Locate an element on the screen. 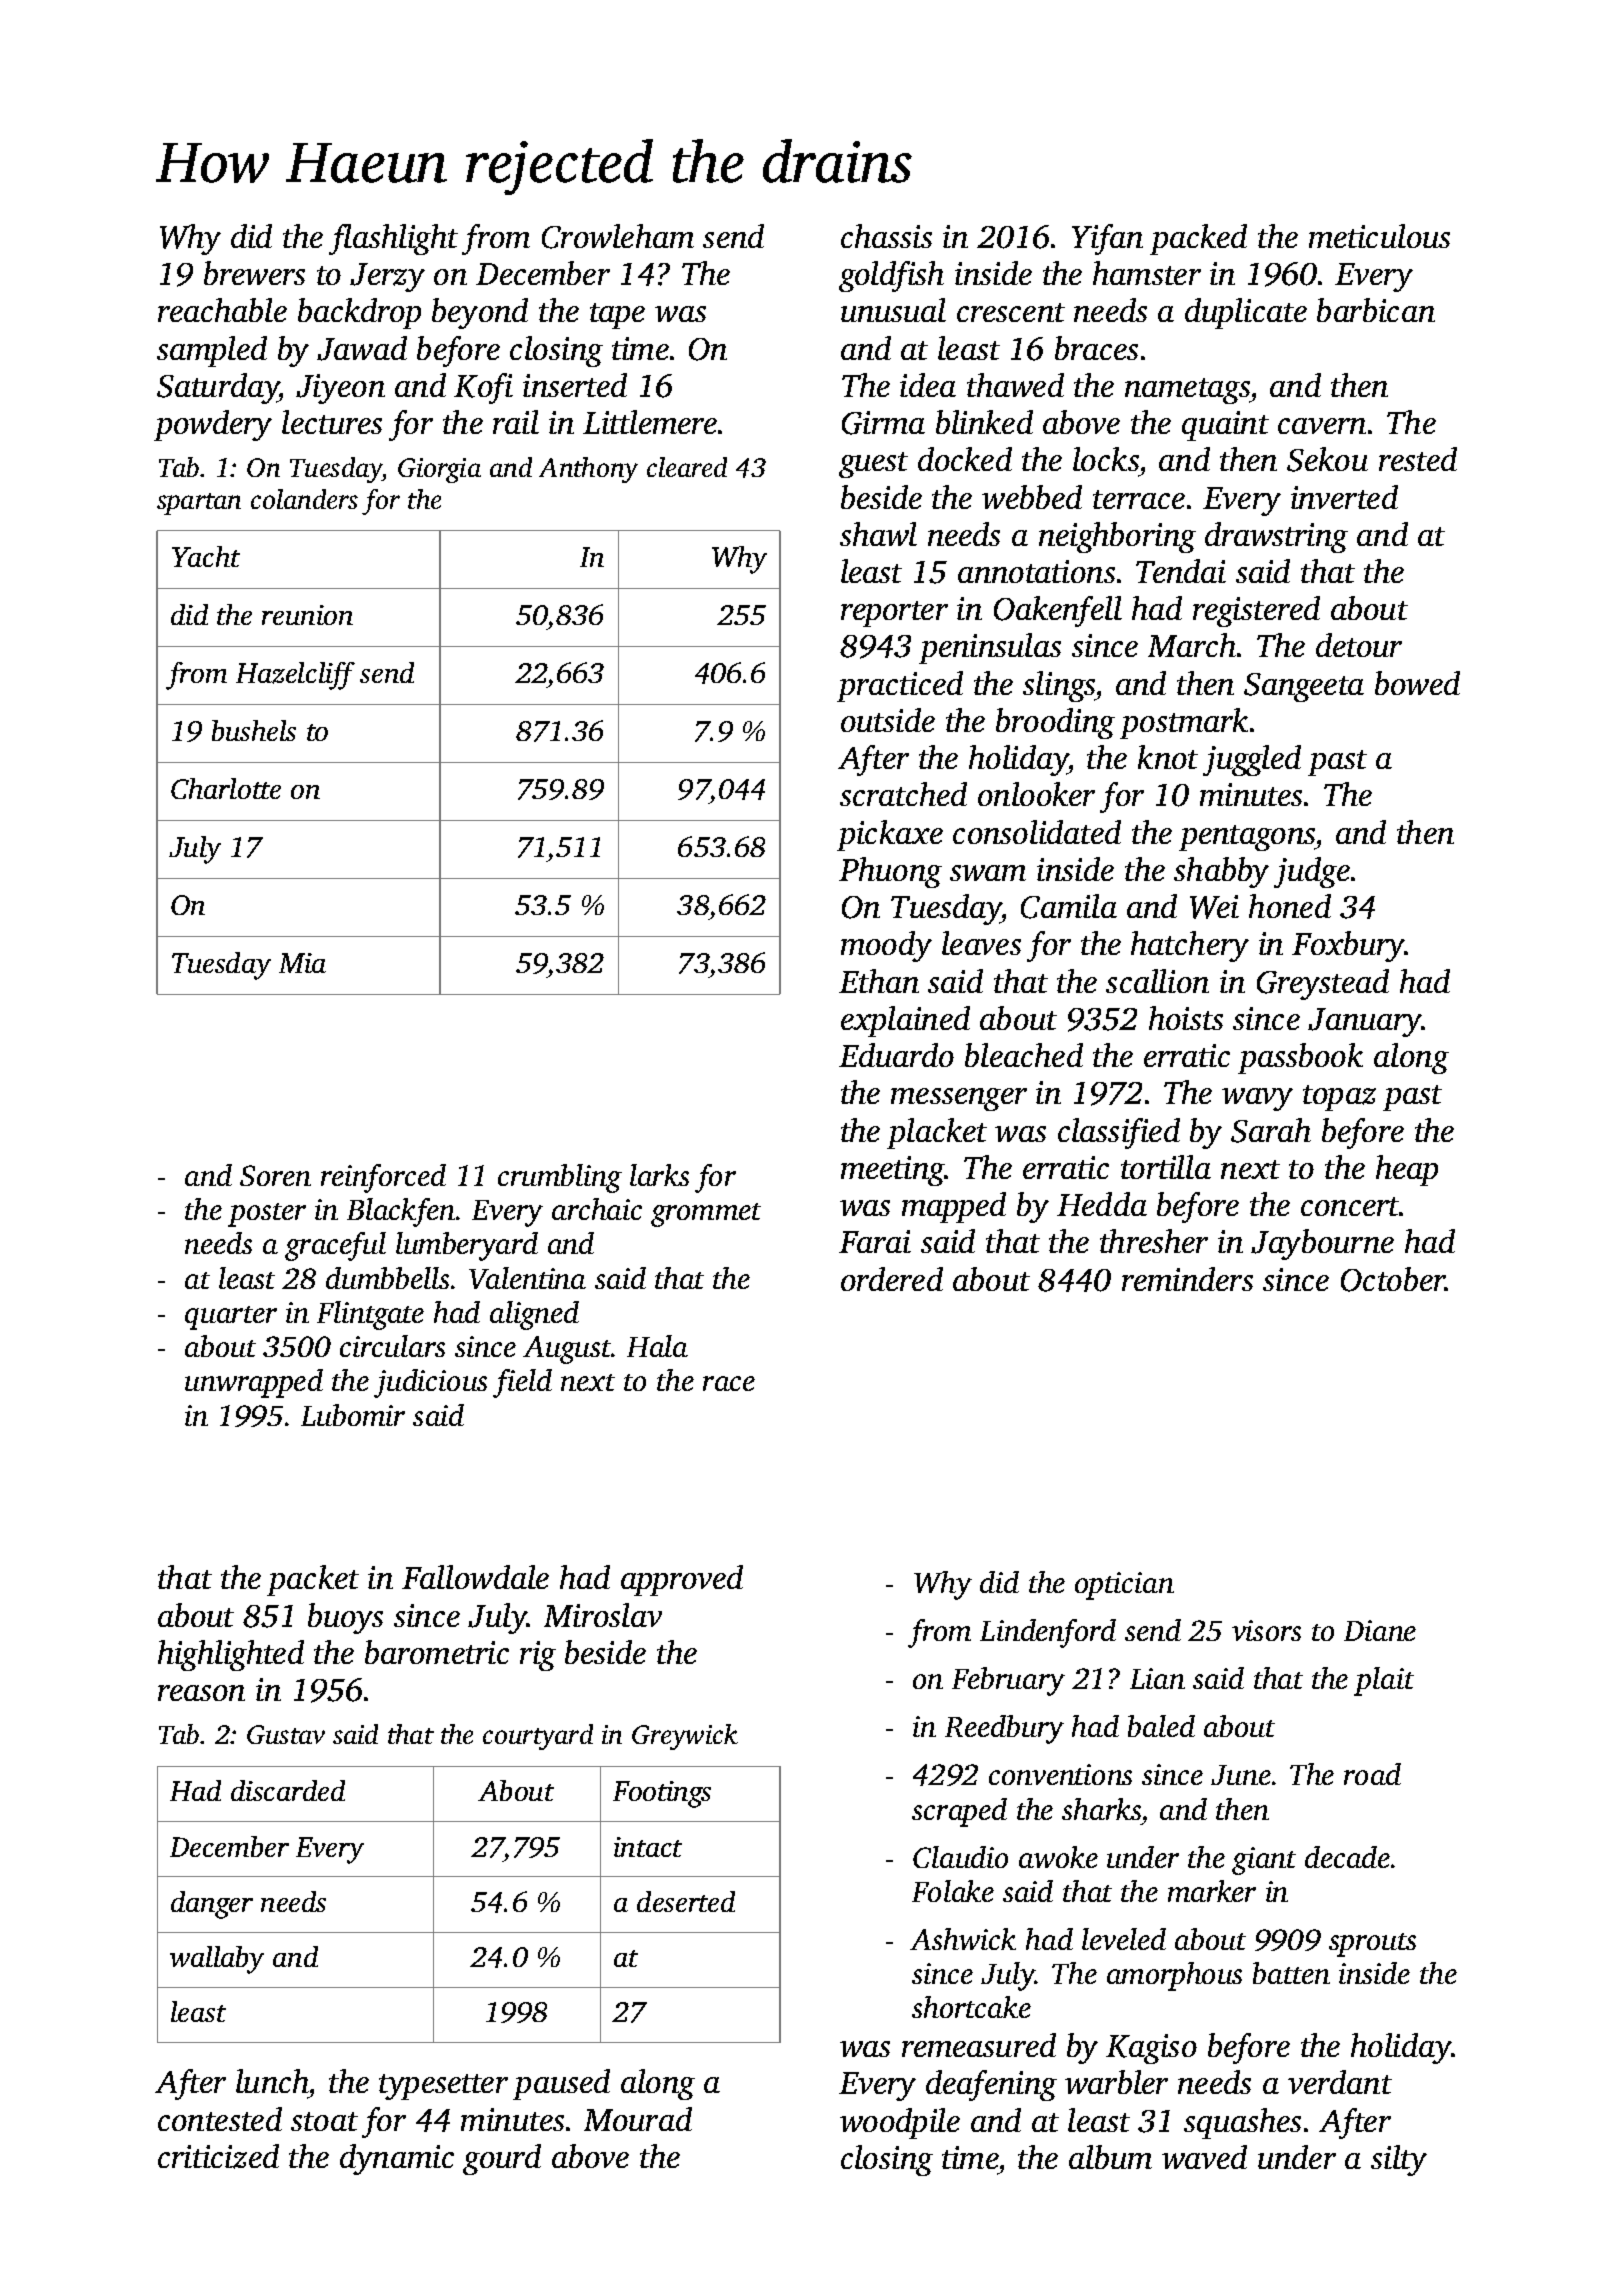 This screenshot has width=1620, height=2292. dynamic is located at coordinates (397, 2159).
